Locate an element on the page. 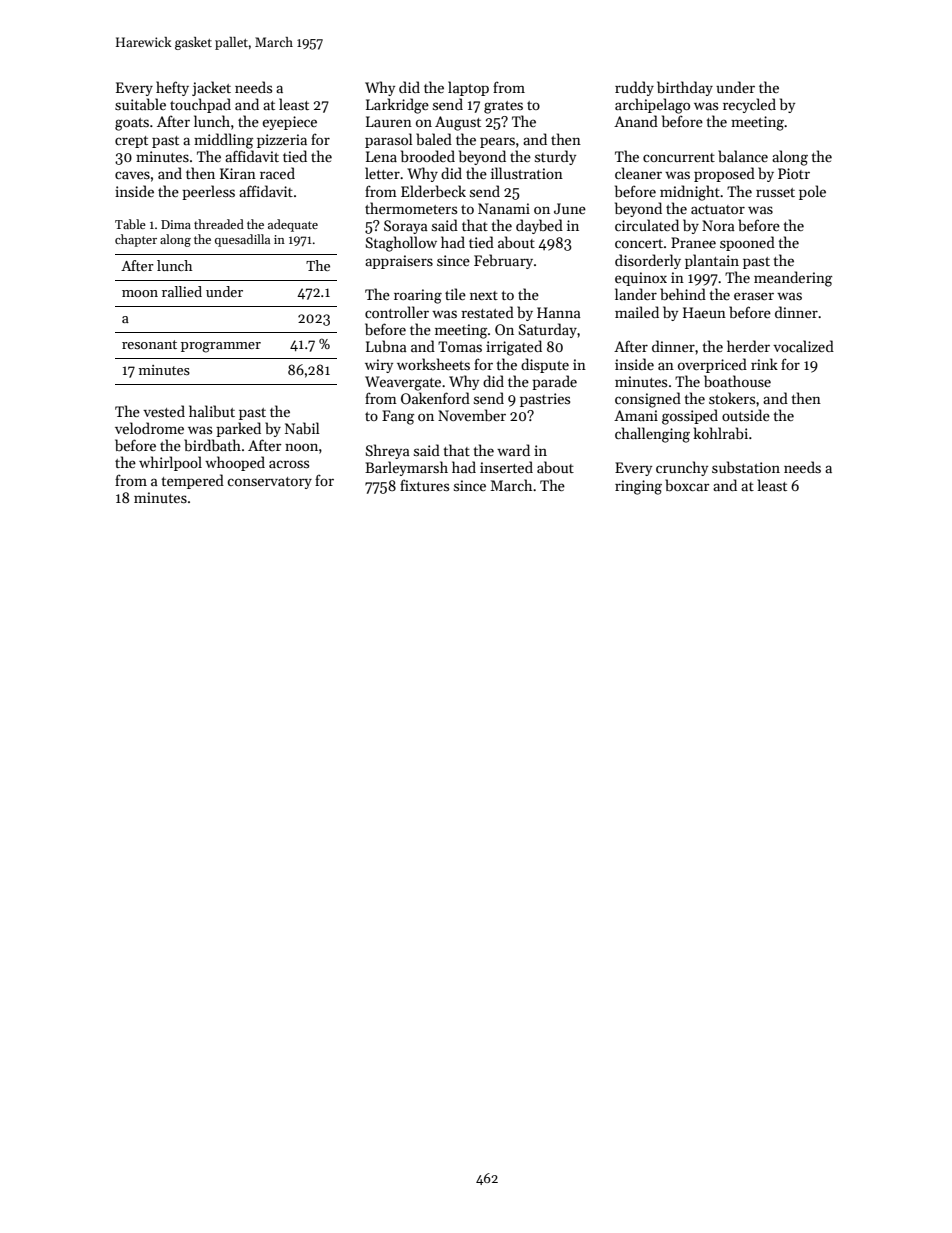 The width and height of the page is (952, 1233). rallied is located at coordinates (182, 291).
